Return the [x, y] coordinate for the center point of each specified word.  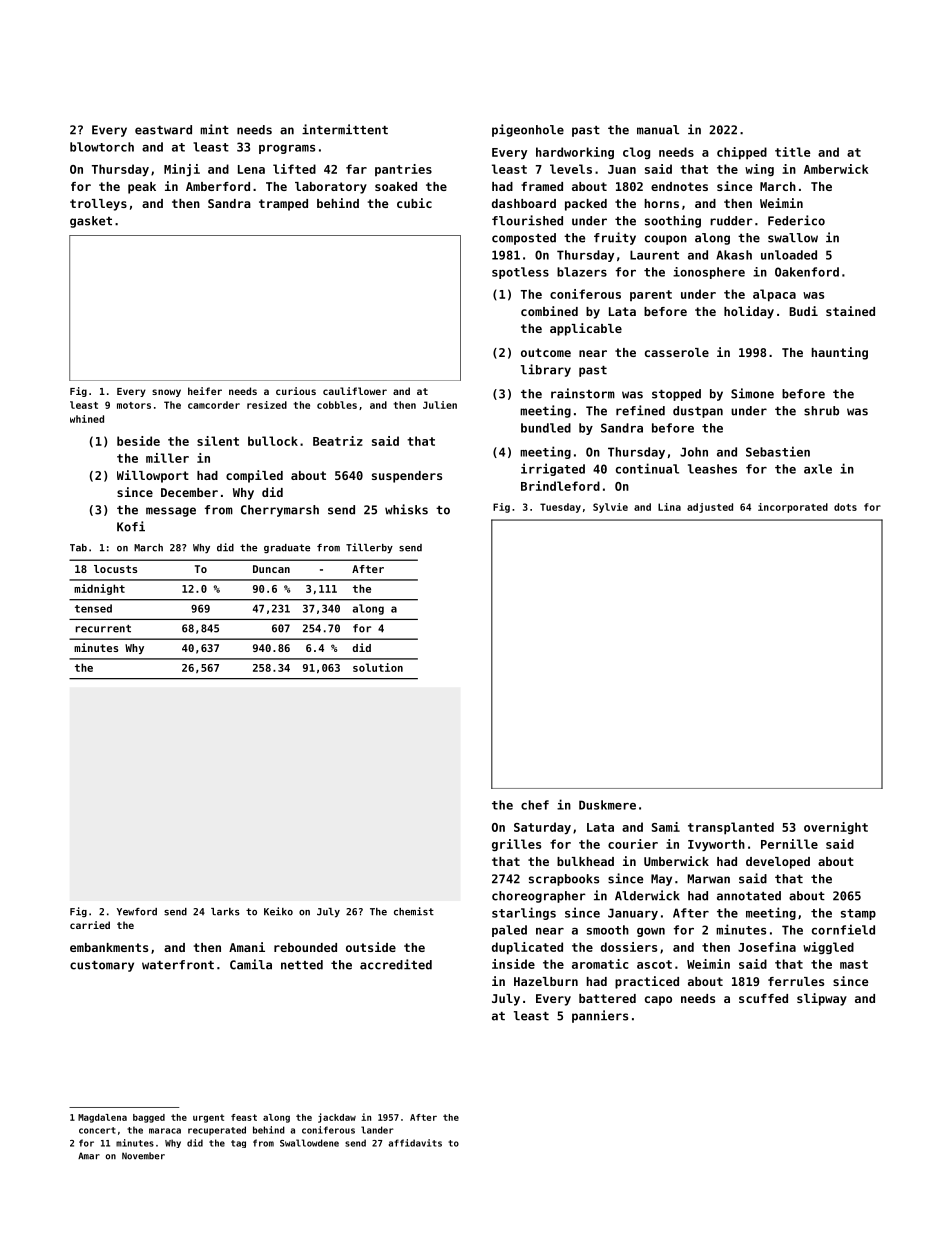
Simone [752, 393]
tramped [283, 205]
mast [854, 964]
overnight [836, 828]
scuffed [763, 998]
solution [378, 667]
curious [296, 391]
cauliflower [355, 391]
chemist [414, 911]
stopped [676, 395]
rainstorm [583, 393]
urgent [208, 1118]
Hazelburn [546, 981]
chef [535, 805]
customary [102, 966]
